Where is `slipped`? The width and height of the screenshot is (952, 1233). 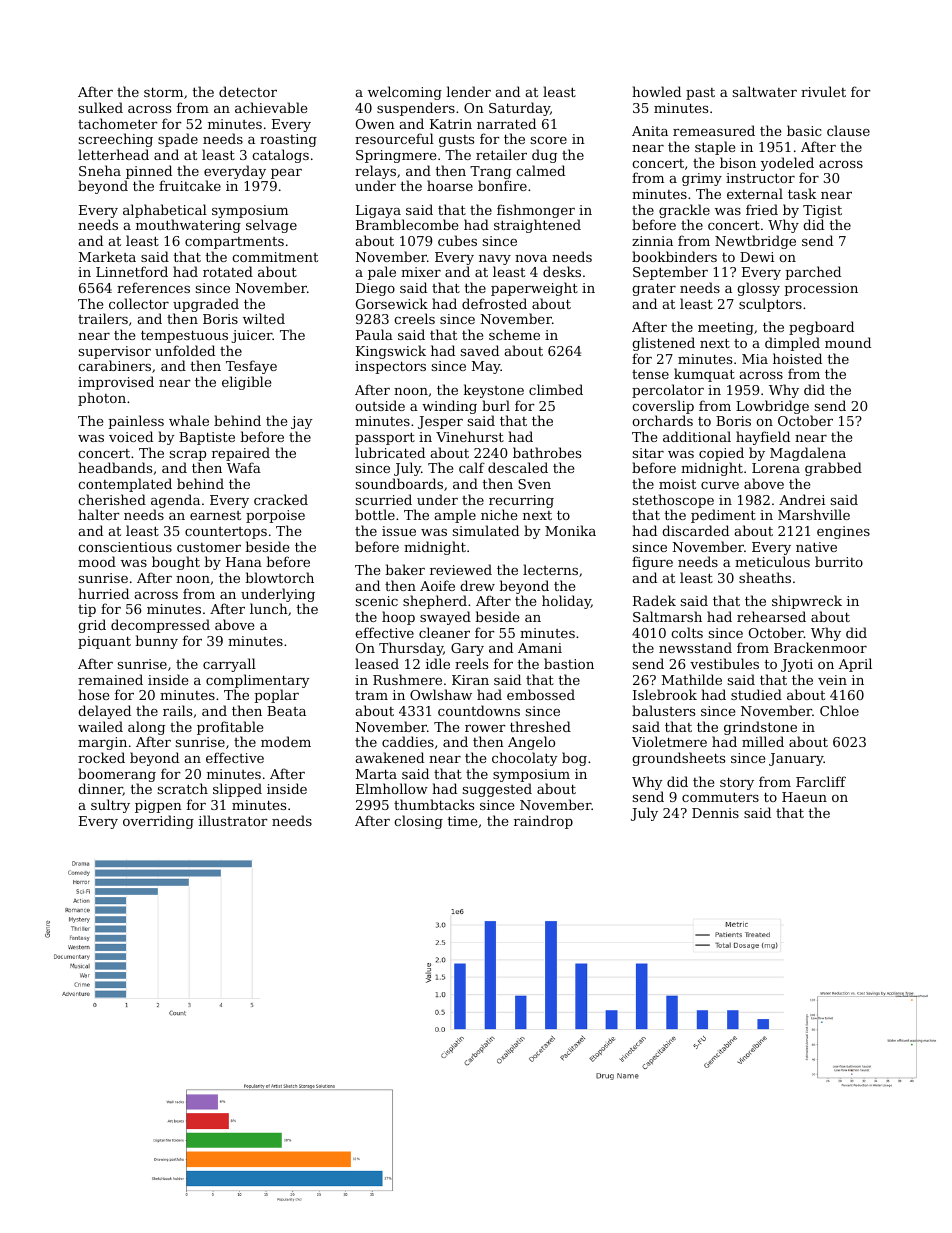
slipped is located at coordinates (237, 790).
